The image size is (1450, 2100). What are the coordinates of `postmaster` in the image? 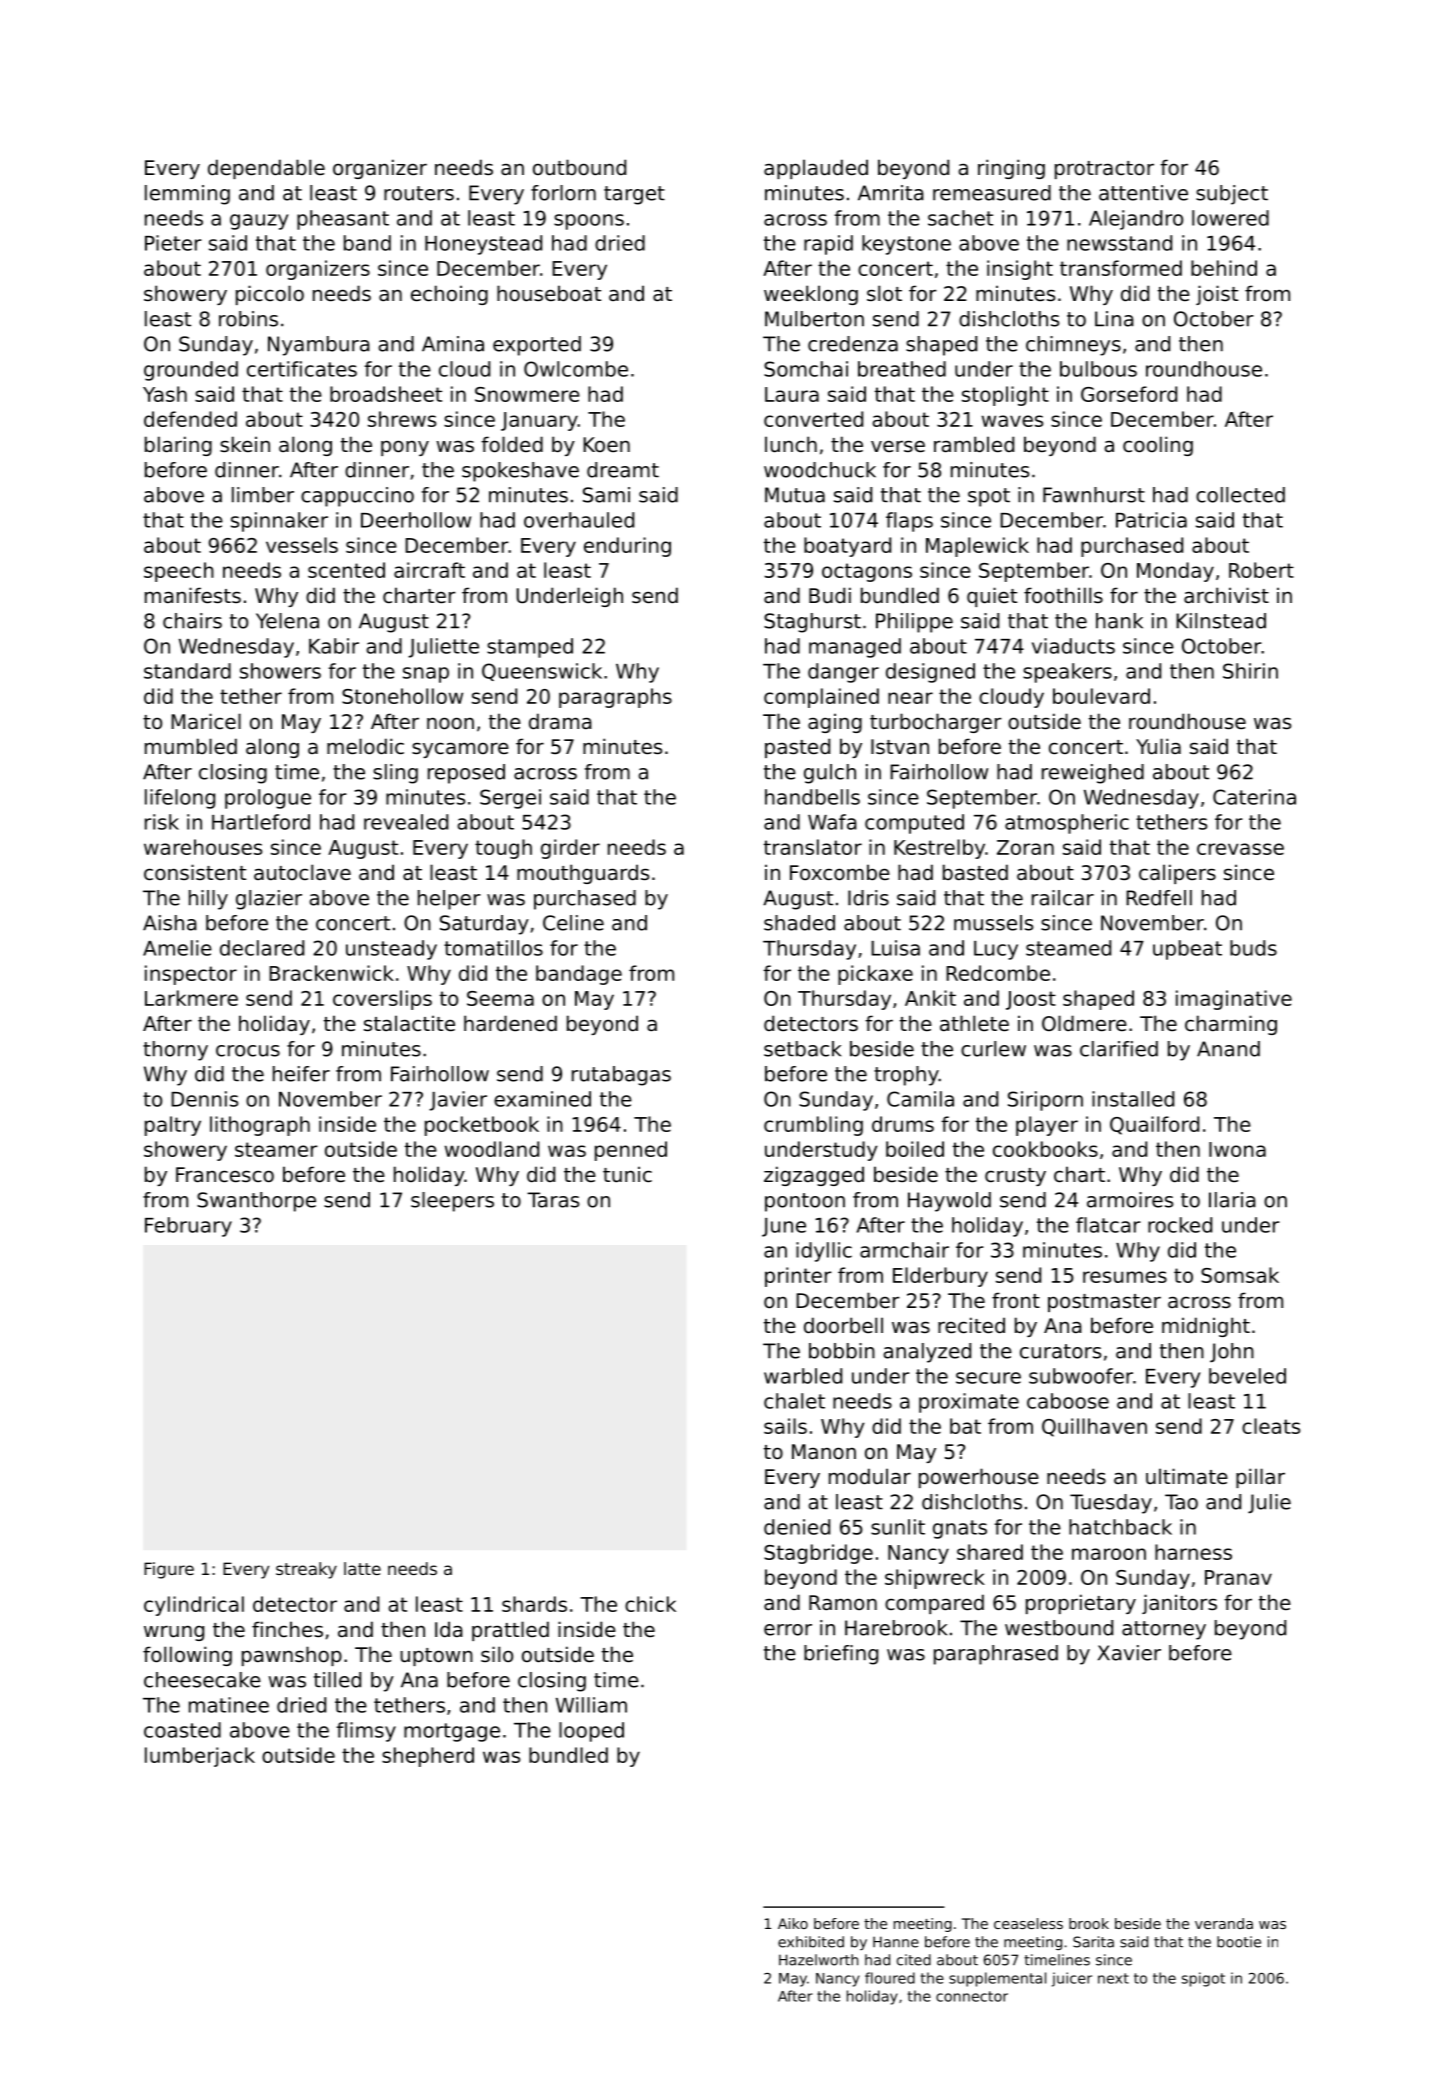 It's located at (1104, 1303).
